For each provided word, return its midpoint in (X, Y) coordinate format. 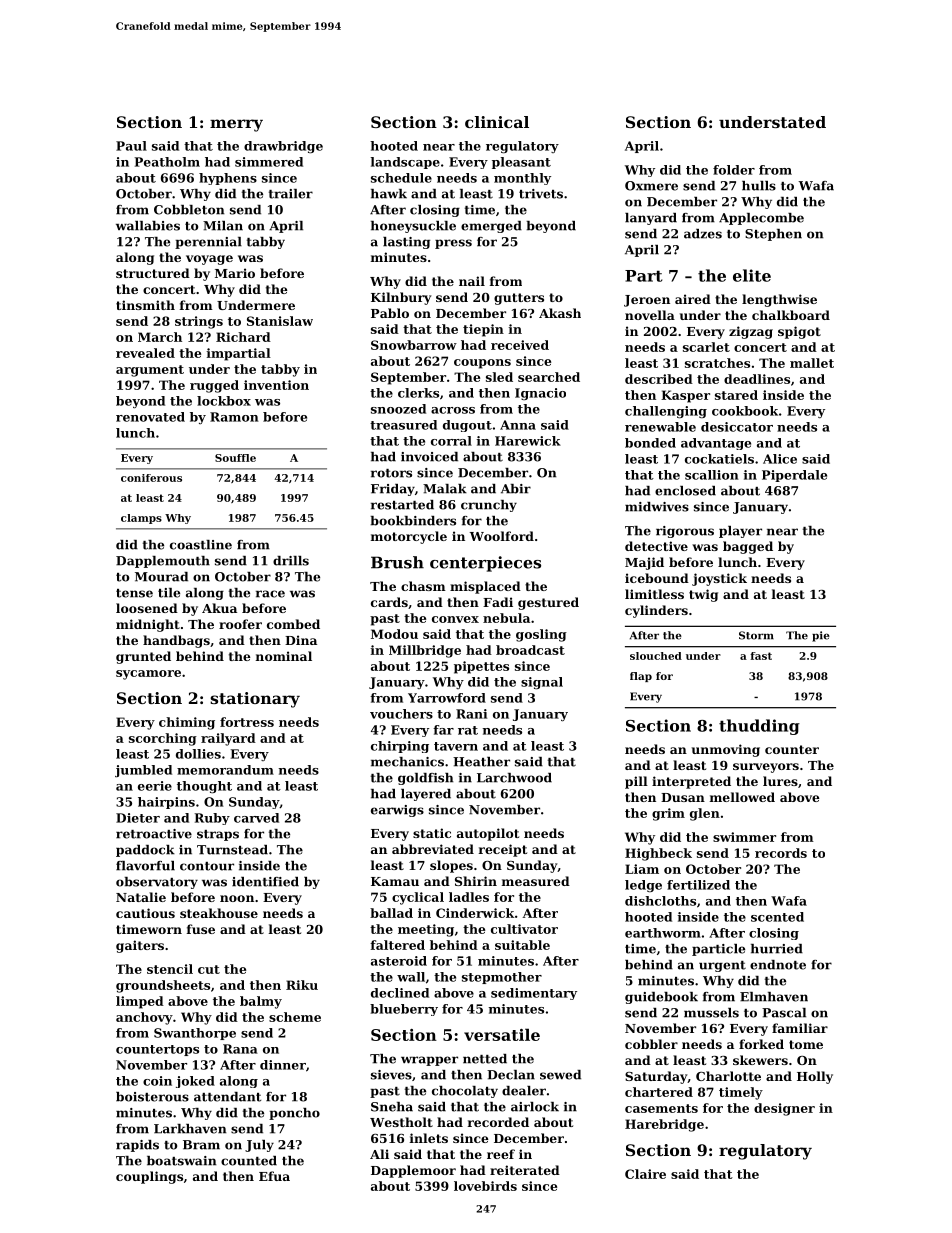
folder (734, 170)
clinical (497, 122)
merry (236, 125)
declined (400, 993)
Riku (302, 985)
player (740, 532)
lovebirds (485, 1186)
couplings (149, 1177)
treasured (403, 425)
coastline (201, 545)
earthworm (663, 933)
